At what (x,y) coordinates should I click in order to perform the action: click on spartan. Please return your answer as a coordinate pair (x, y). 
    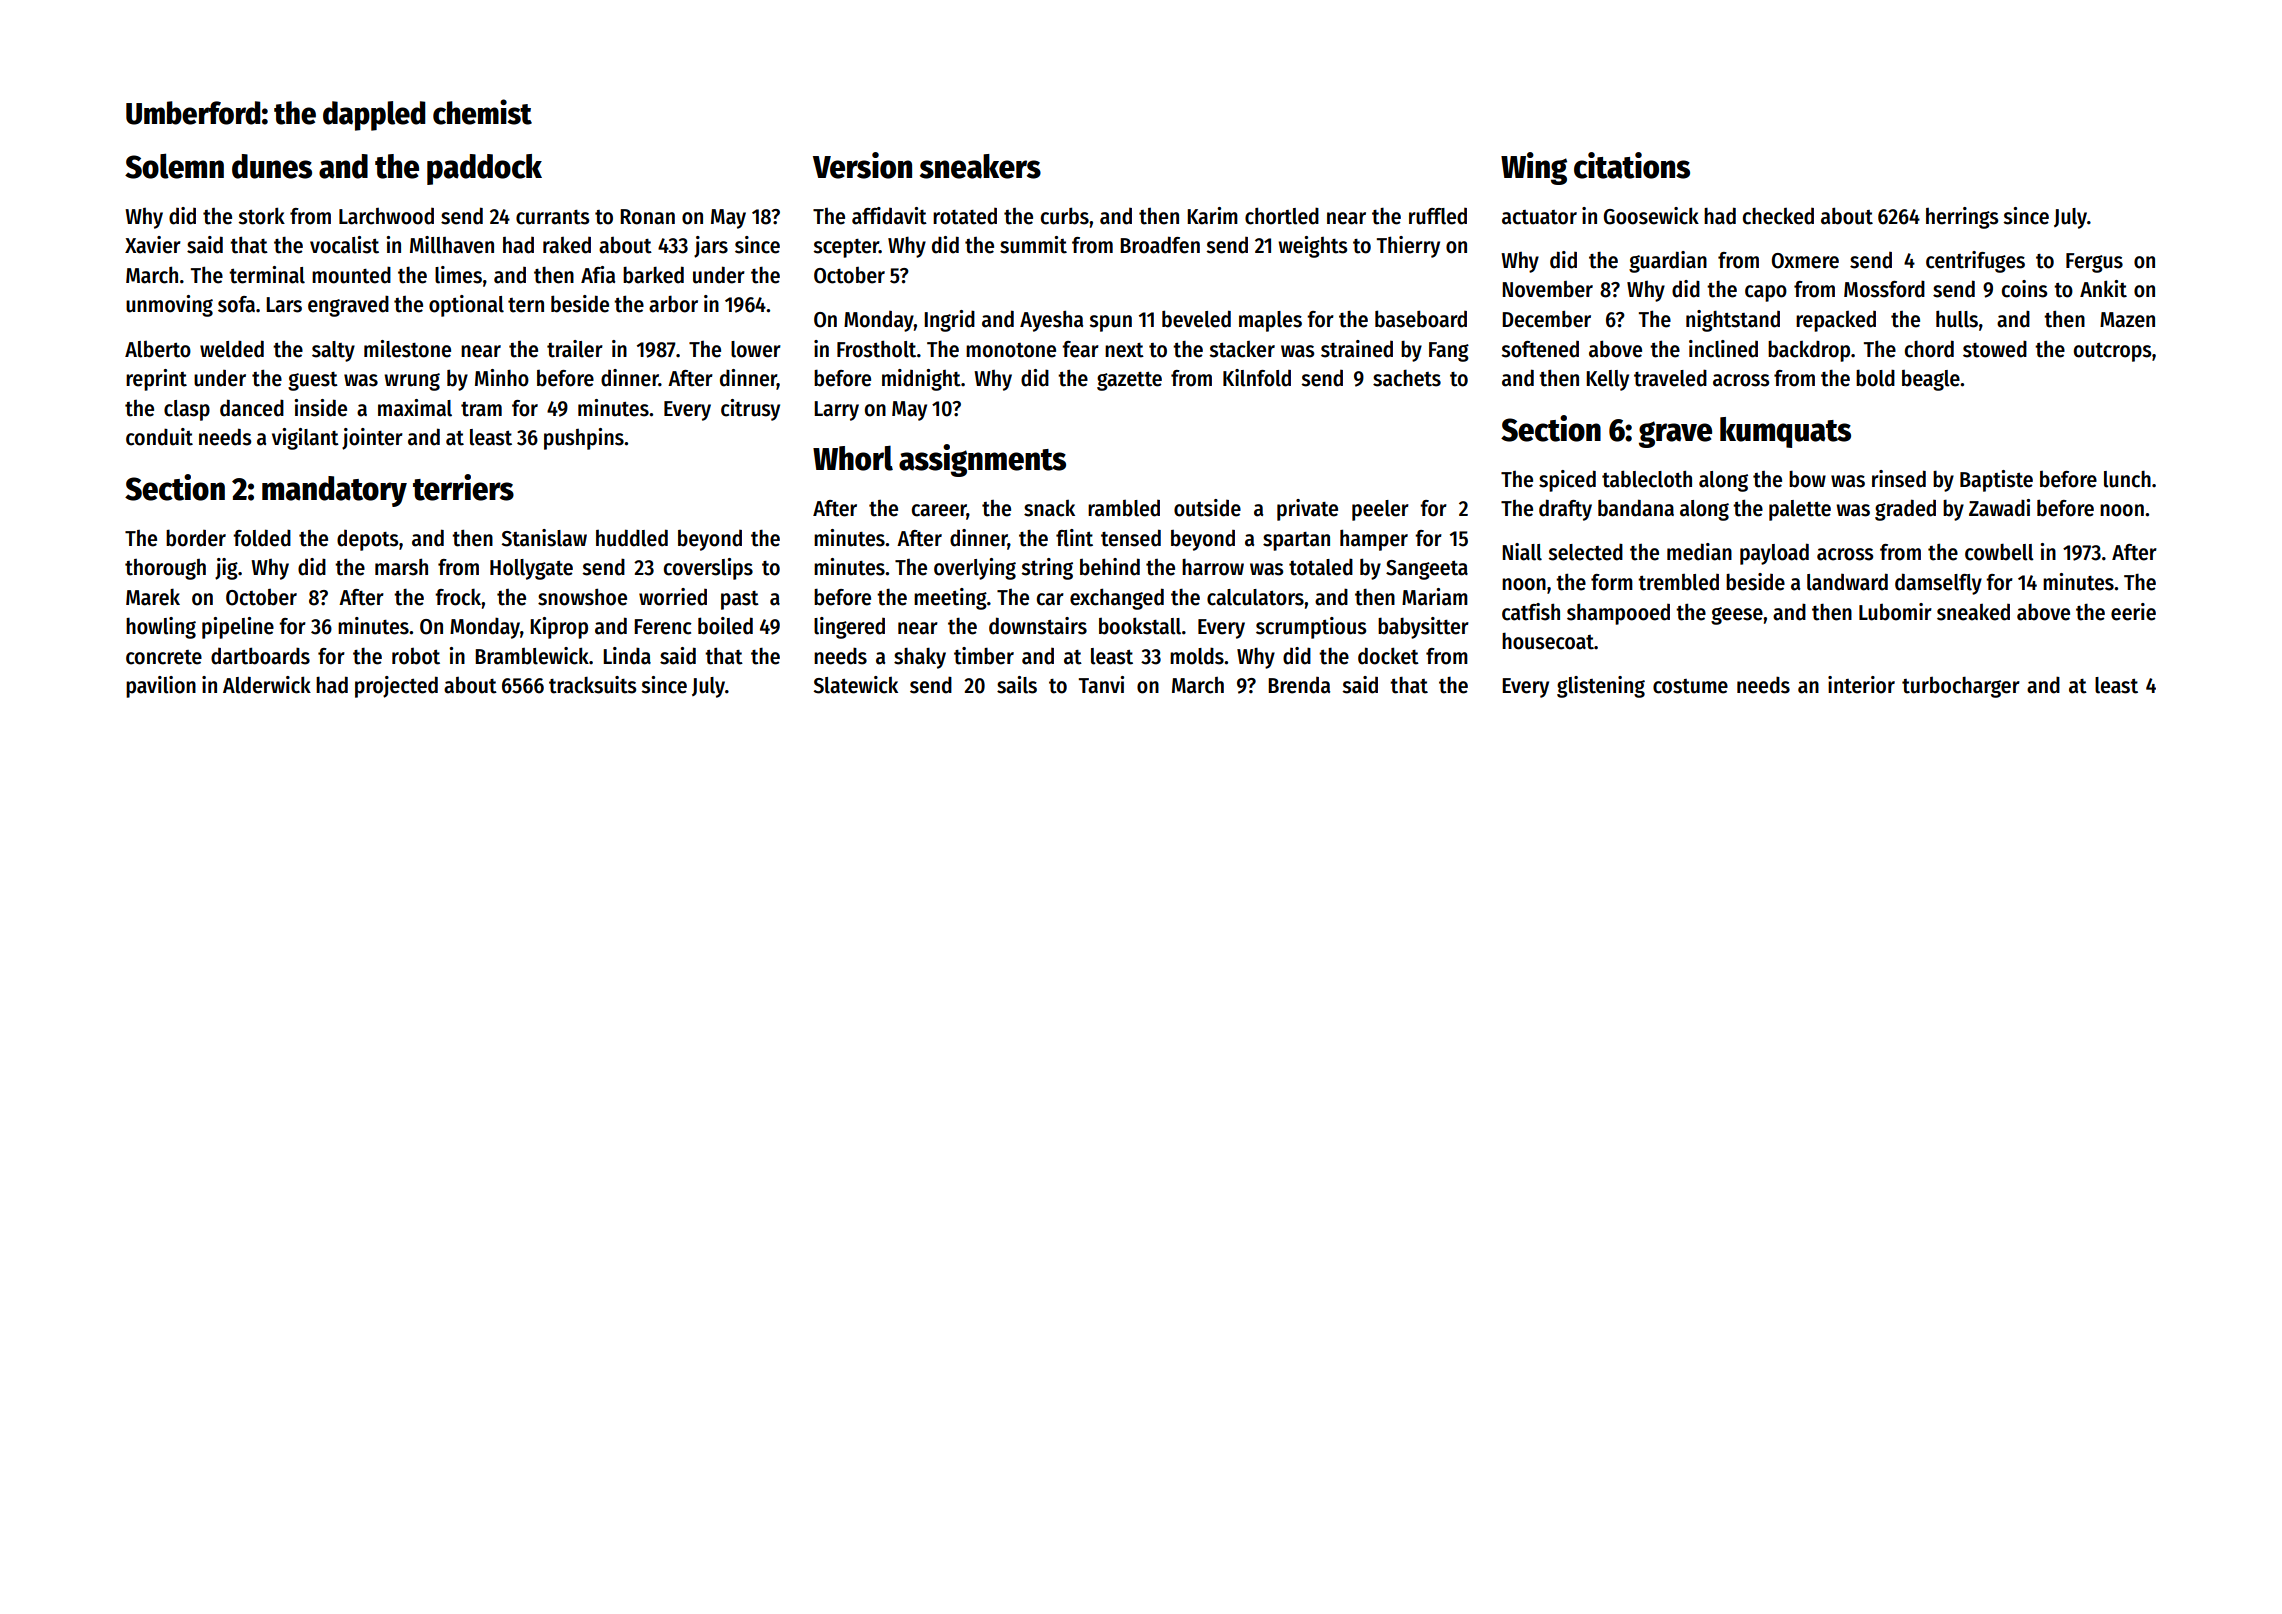
    Looking at the image, I should click on (1296, 541).
